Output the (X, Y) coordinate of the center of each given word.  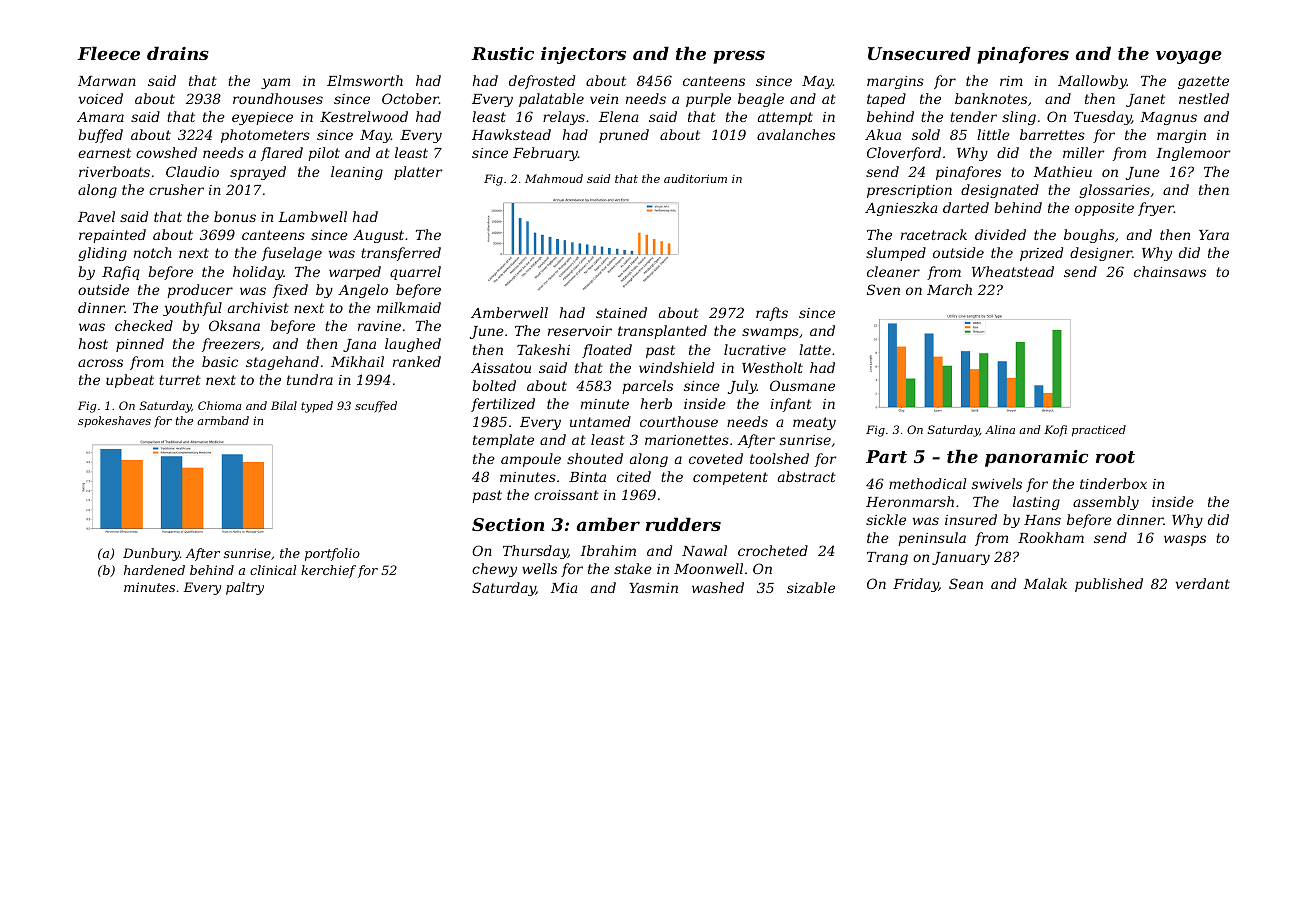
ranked (417, 361)
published (1109, 585)
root (1115, 457)
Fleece (108, 53)
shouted (595, 458)
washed (718, 587)
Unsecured (919, 53)
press (739, 57)
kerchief (328, 571)
